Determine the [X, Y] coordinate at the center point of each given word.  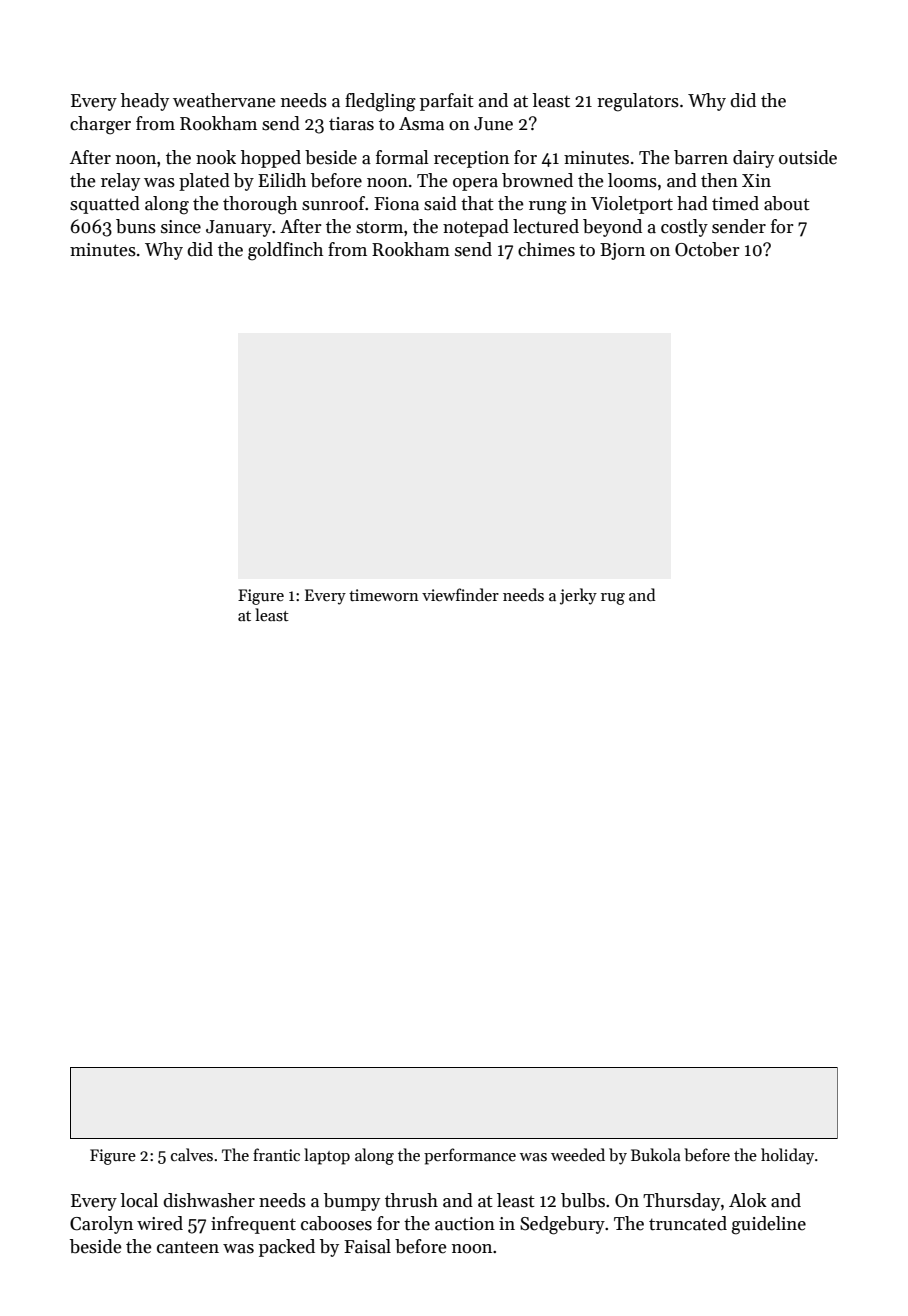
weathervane [224, 100]
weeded [578, 1154]
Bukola [656, 1154]
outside [808, 157]
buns [136, 226]
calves [192, 1154]
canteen [188, 1247]
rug [613, 599]
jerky [578, 596]
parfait [447, 102]
